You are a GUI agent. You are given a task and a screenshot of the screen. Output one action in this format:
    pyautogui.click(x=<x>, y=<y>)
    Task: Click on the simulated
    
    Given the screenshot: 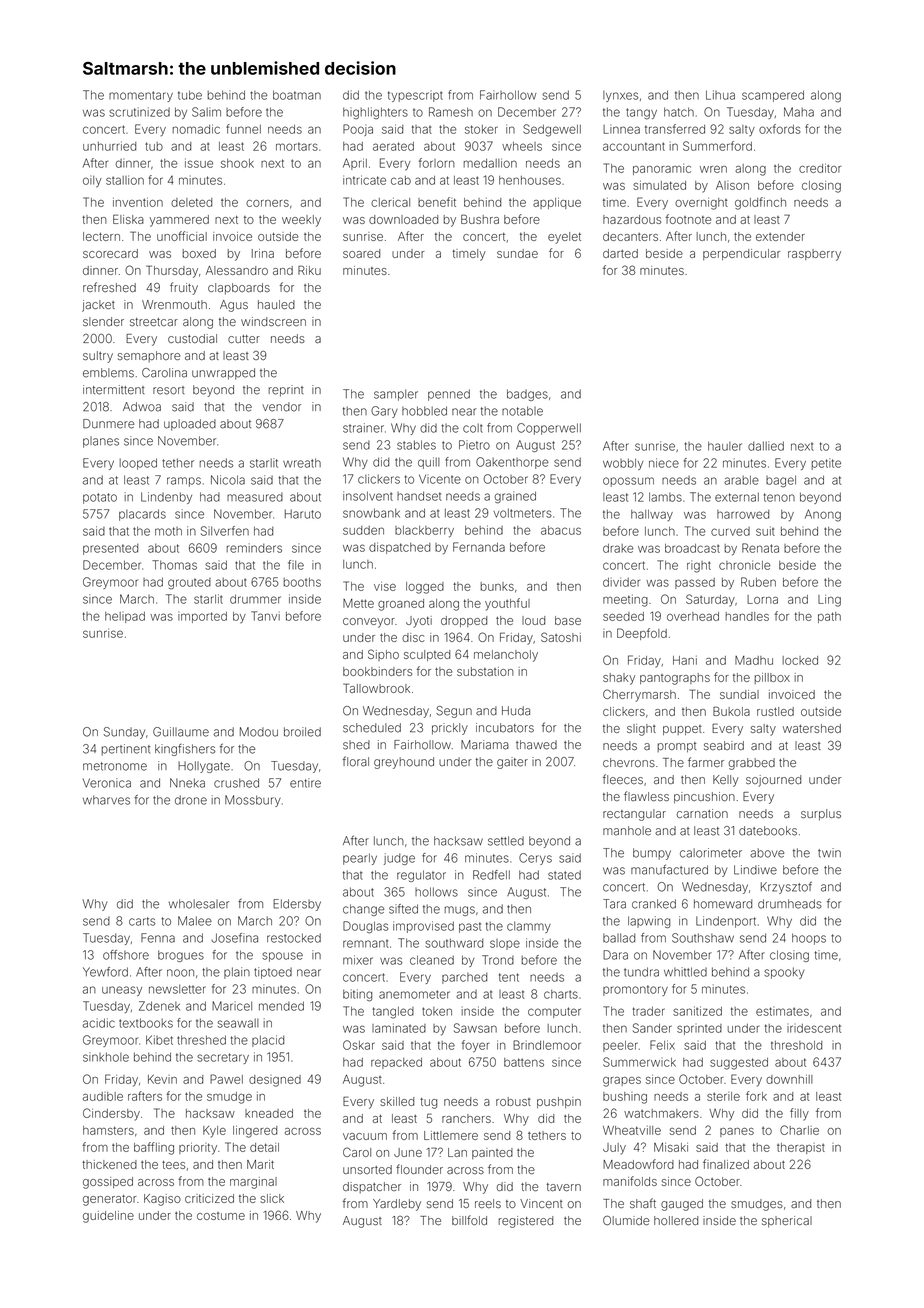 What is the action you would take?
    pyautogui.click(x=659, y=185)
